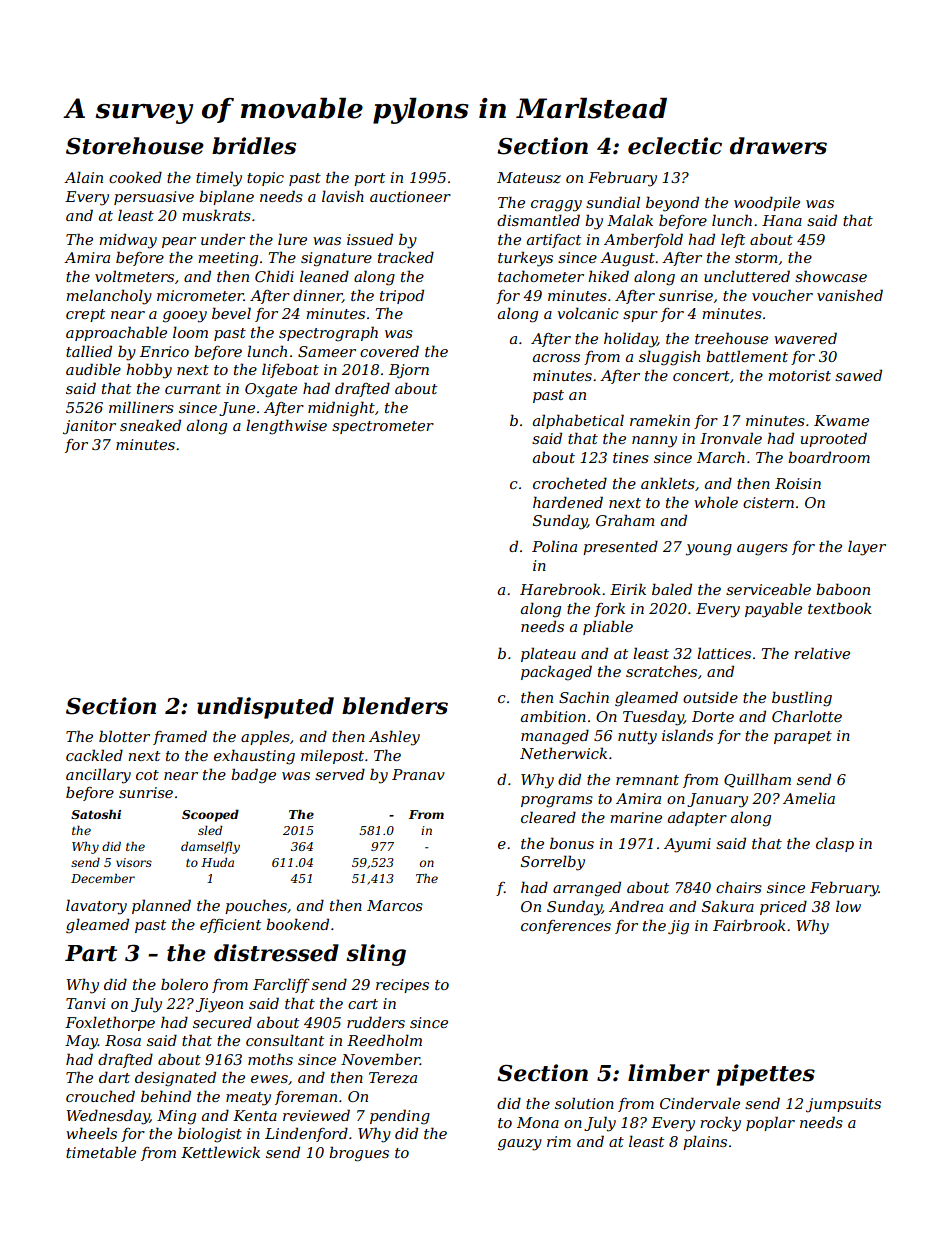  Describe the element at coordinates (89, 427) in the screenshot. I see `janitor` at that location.
